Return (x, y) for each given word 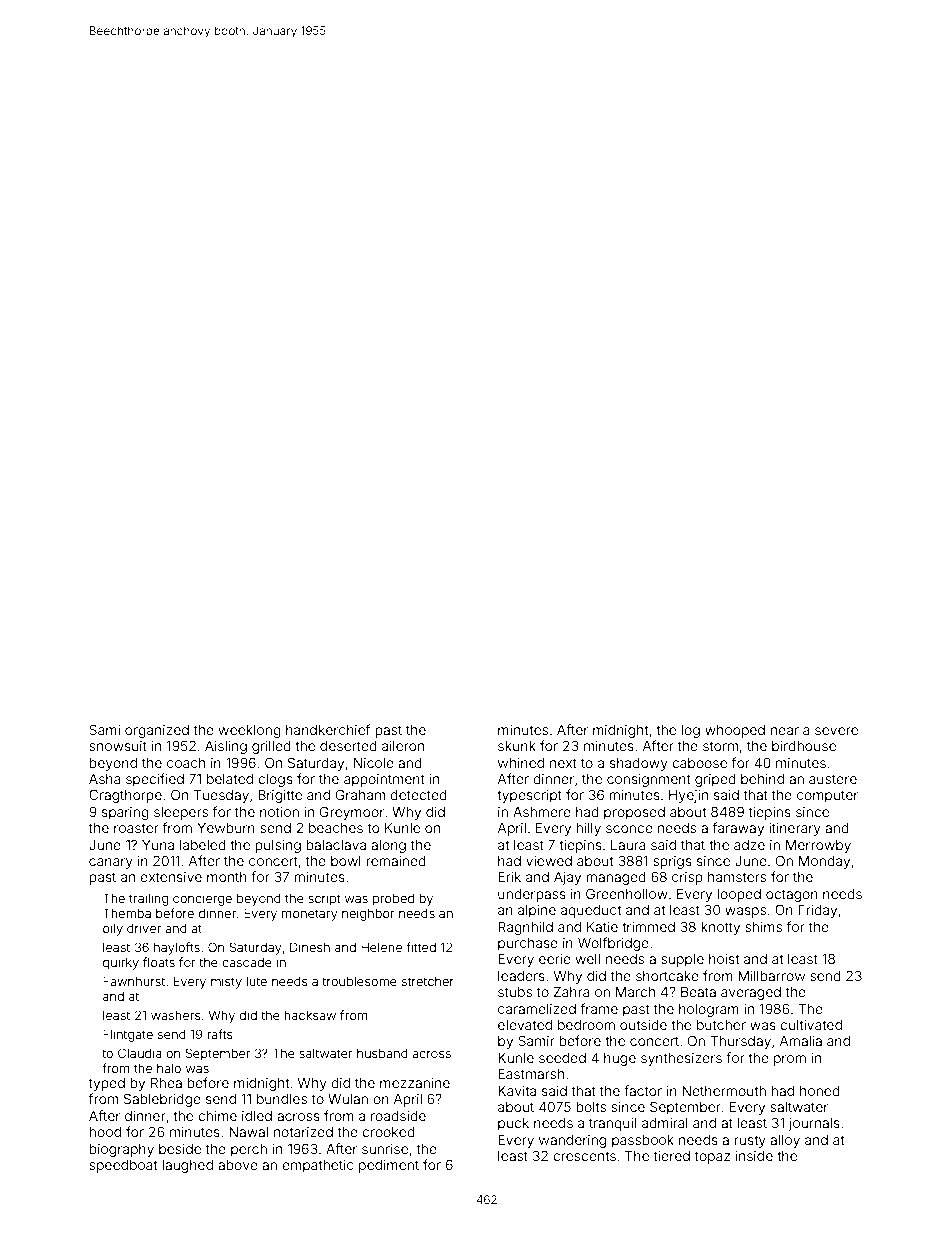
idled (257, 1116)
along (388, 846)
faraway (738, 829)
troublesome (359, 981)
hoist (724, 959)
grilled (271, 747)
